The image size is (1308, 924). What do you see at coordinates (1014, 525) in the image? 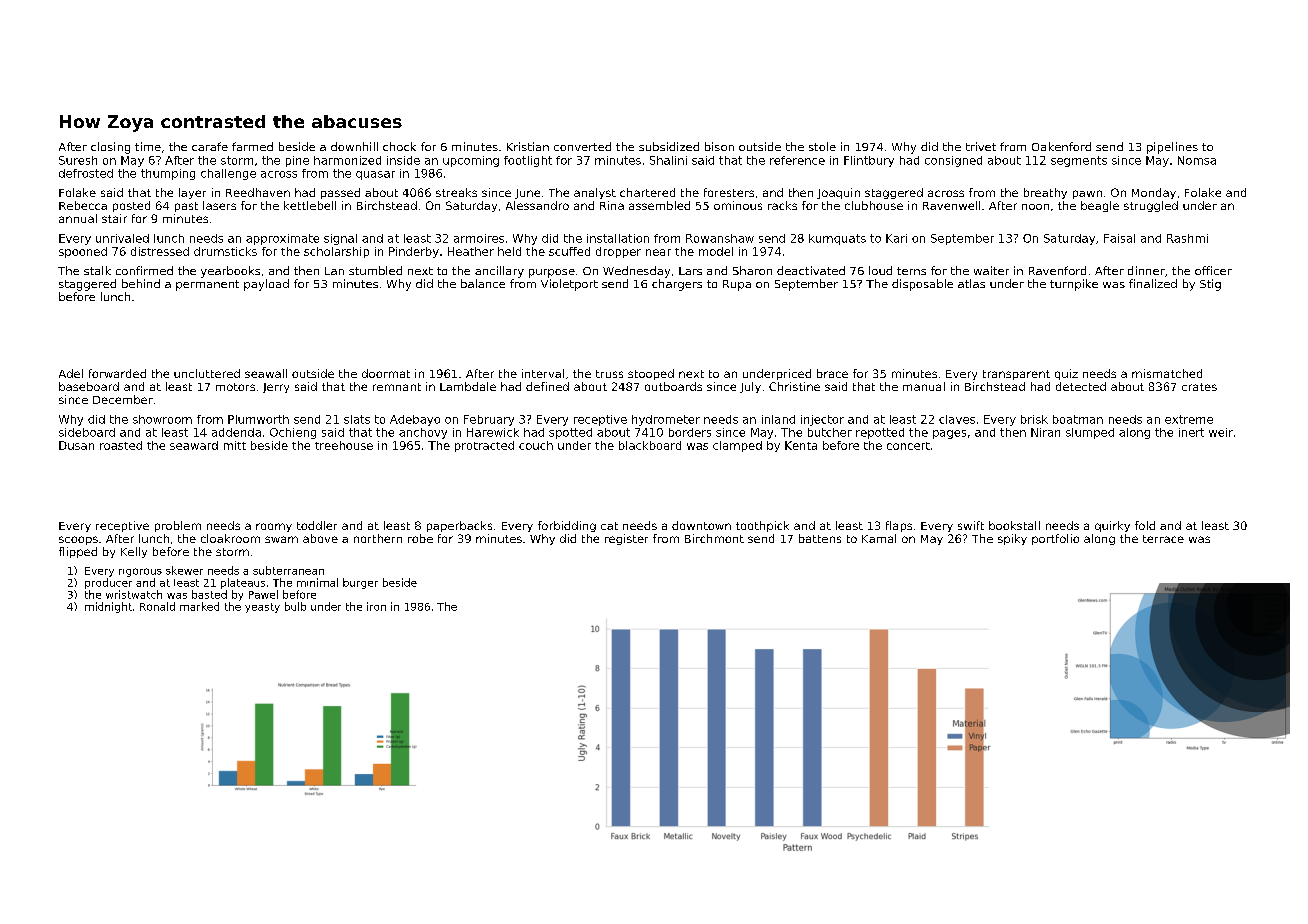
I see `bookstall` at bounding box center [1014, 525].
